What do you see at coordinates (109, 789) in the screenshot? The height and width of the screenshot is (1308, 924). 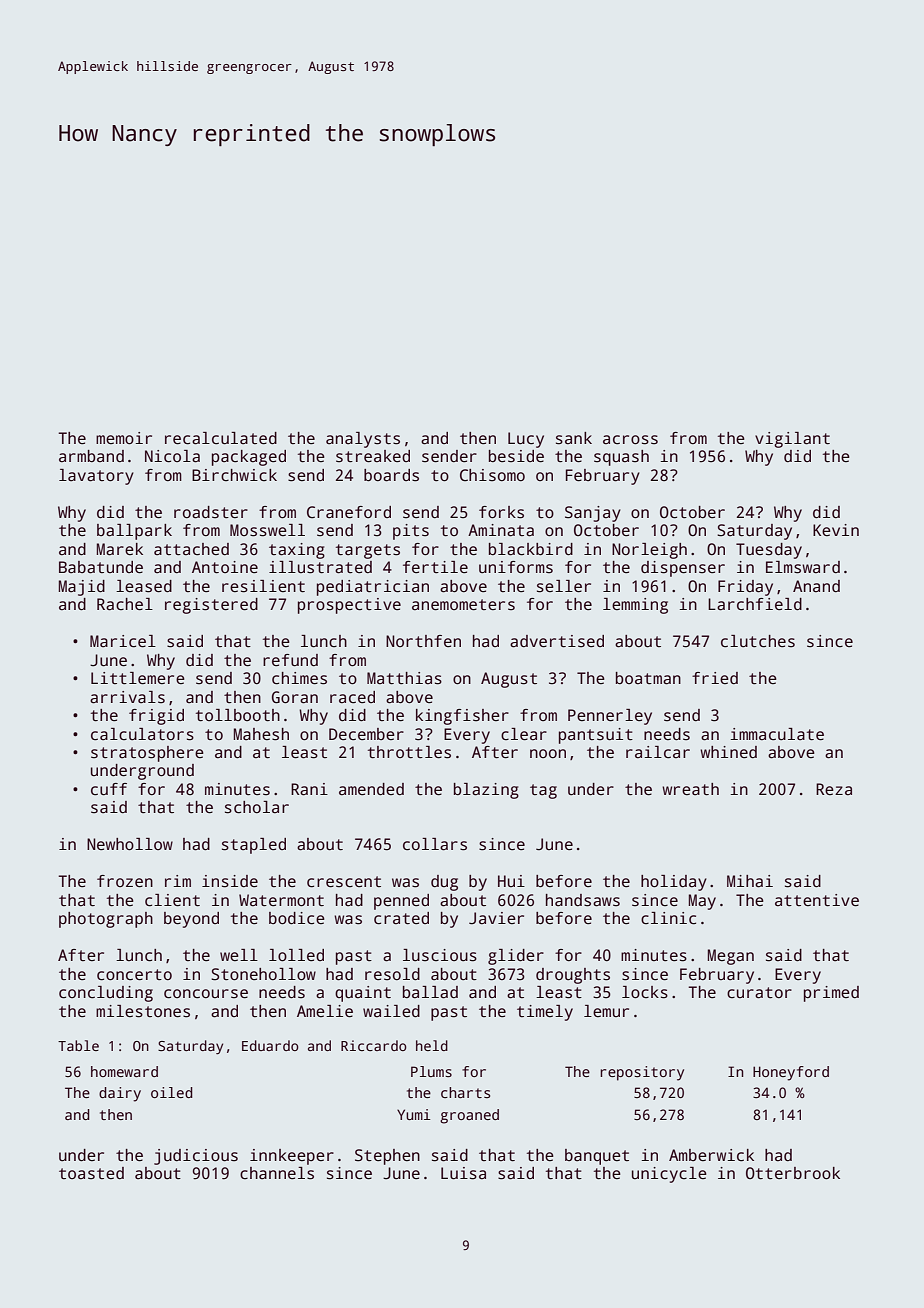 I see `cuff` at bounding box center [109, 789].
